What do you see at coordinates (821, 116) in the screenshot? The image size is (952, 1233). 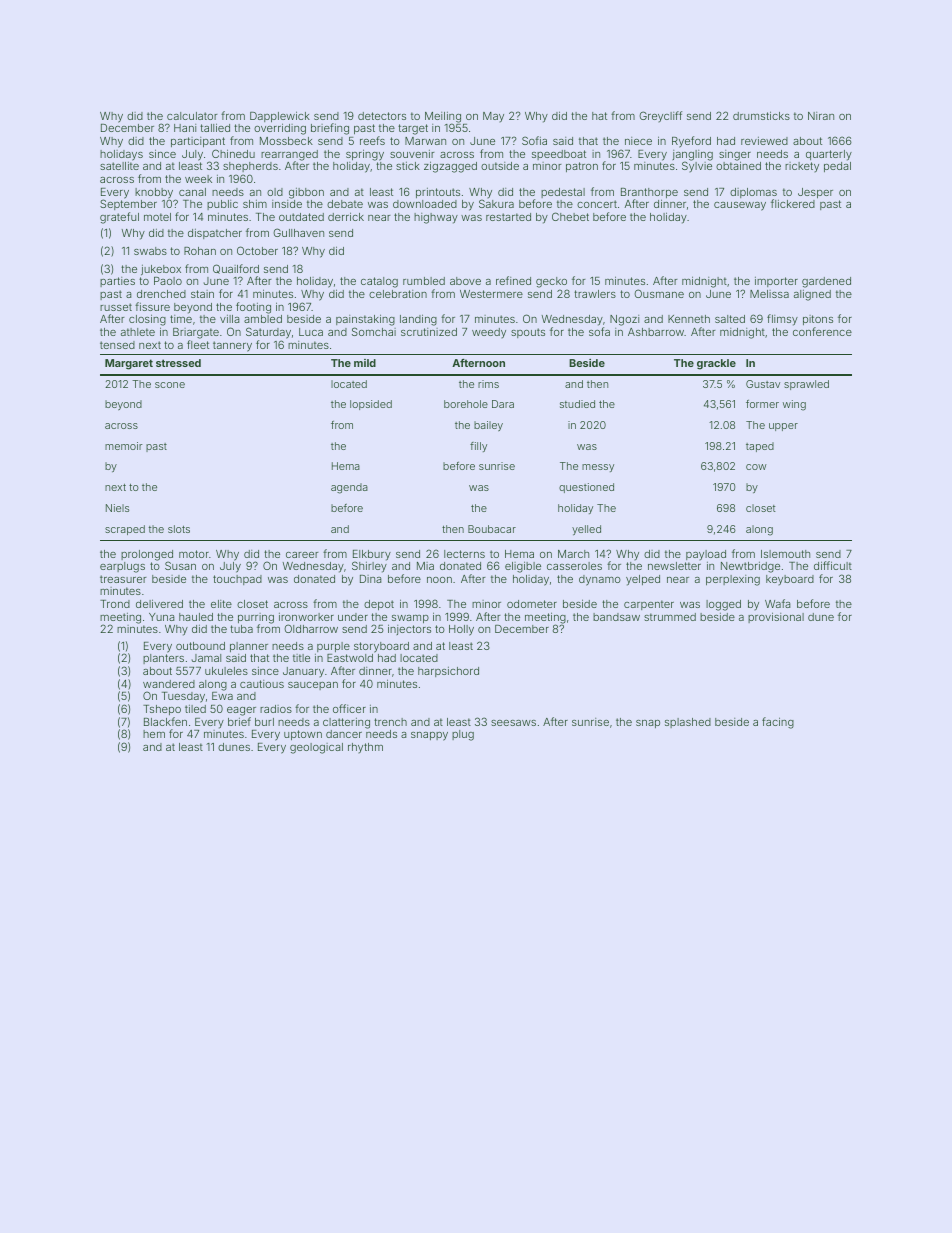 I see `Niran` at bounding box center [821, 116].
